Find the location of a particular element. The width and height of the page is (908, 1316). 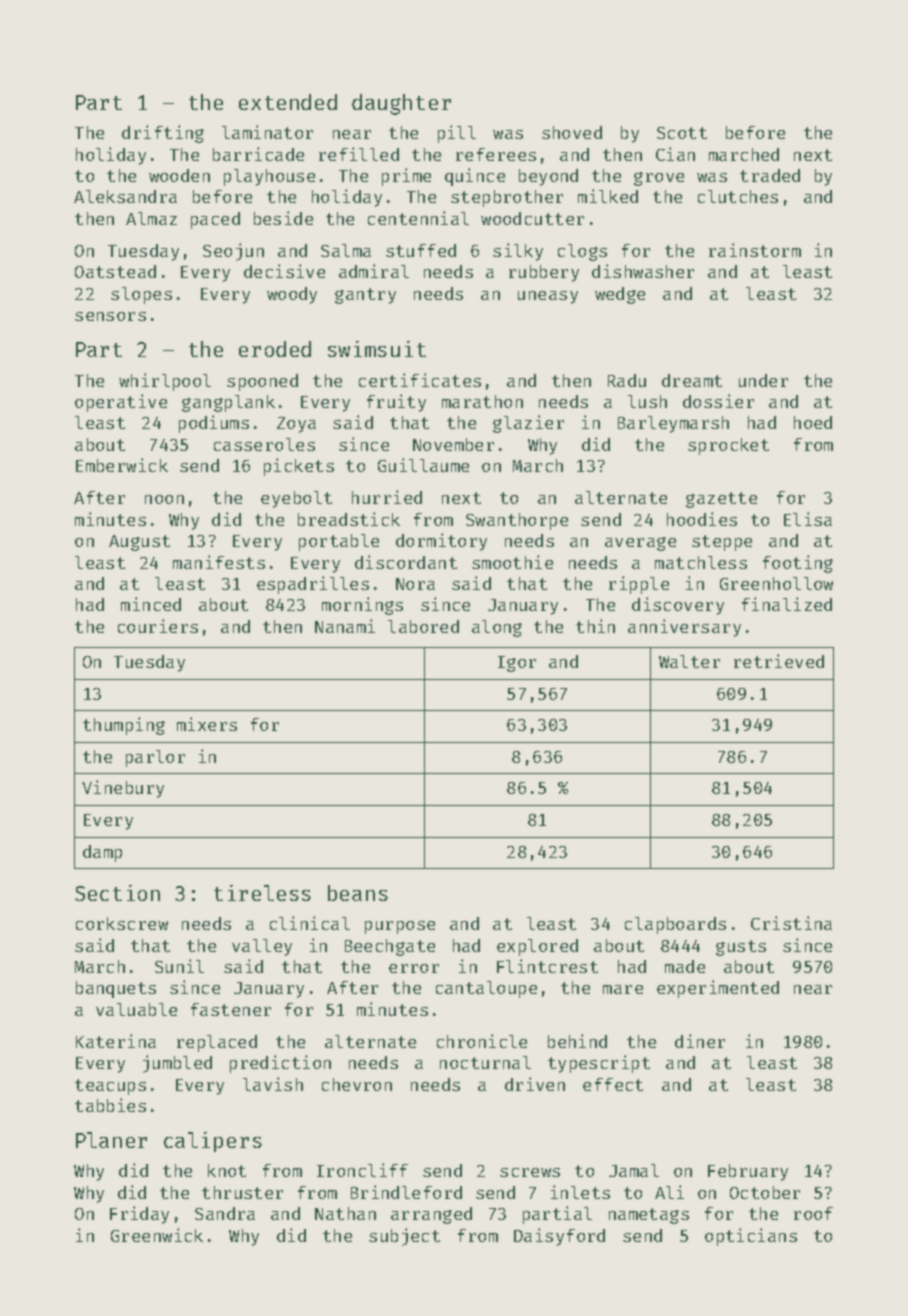

Scott is located at coordinates (682, 133).
